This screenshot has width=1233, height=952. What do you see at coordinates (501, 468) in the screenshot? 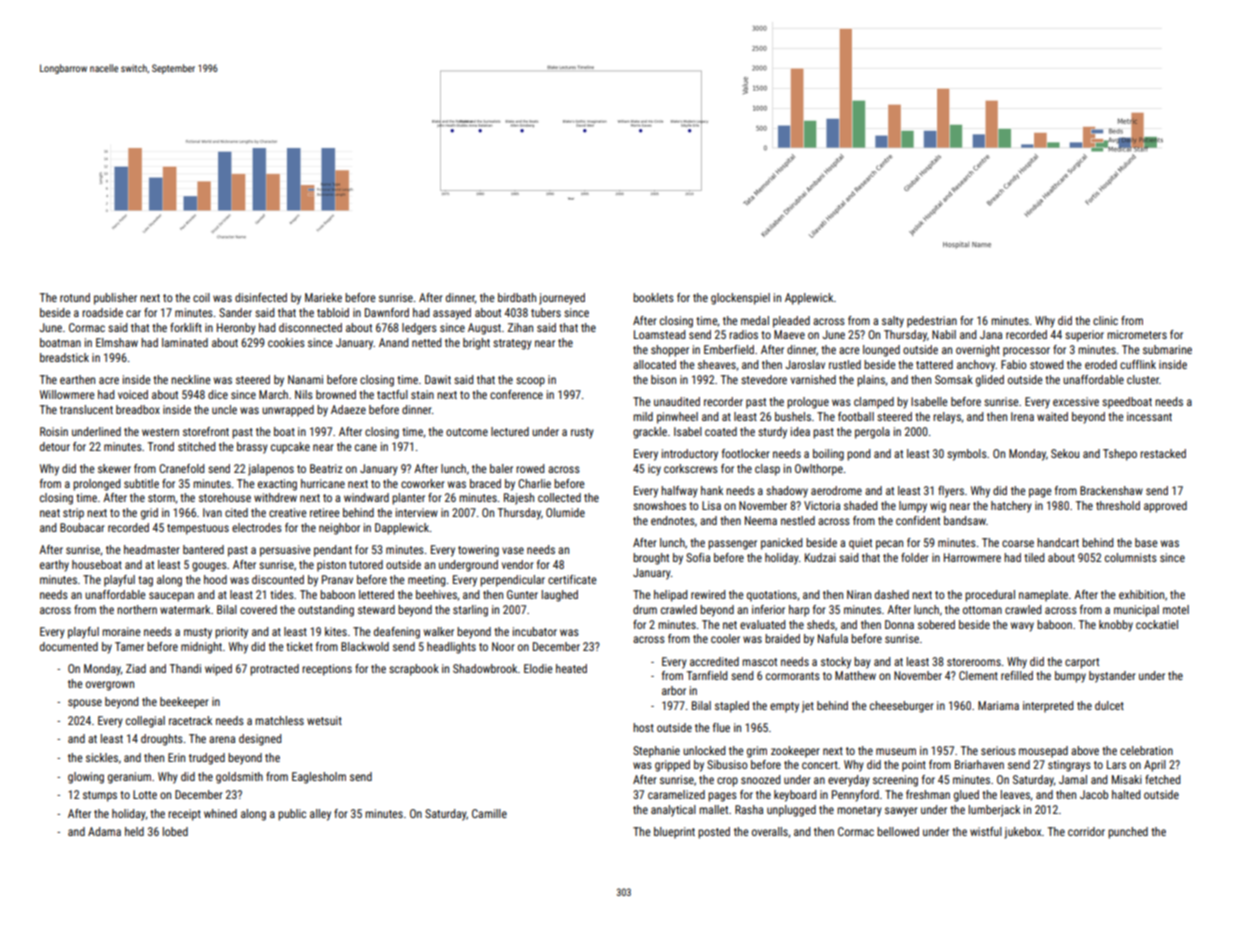
I see `baler` at bounding box center [501, 468].
